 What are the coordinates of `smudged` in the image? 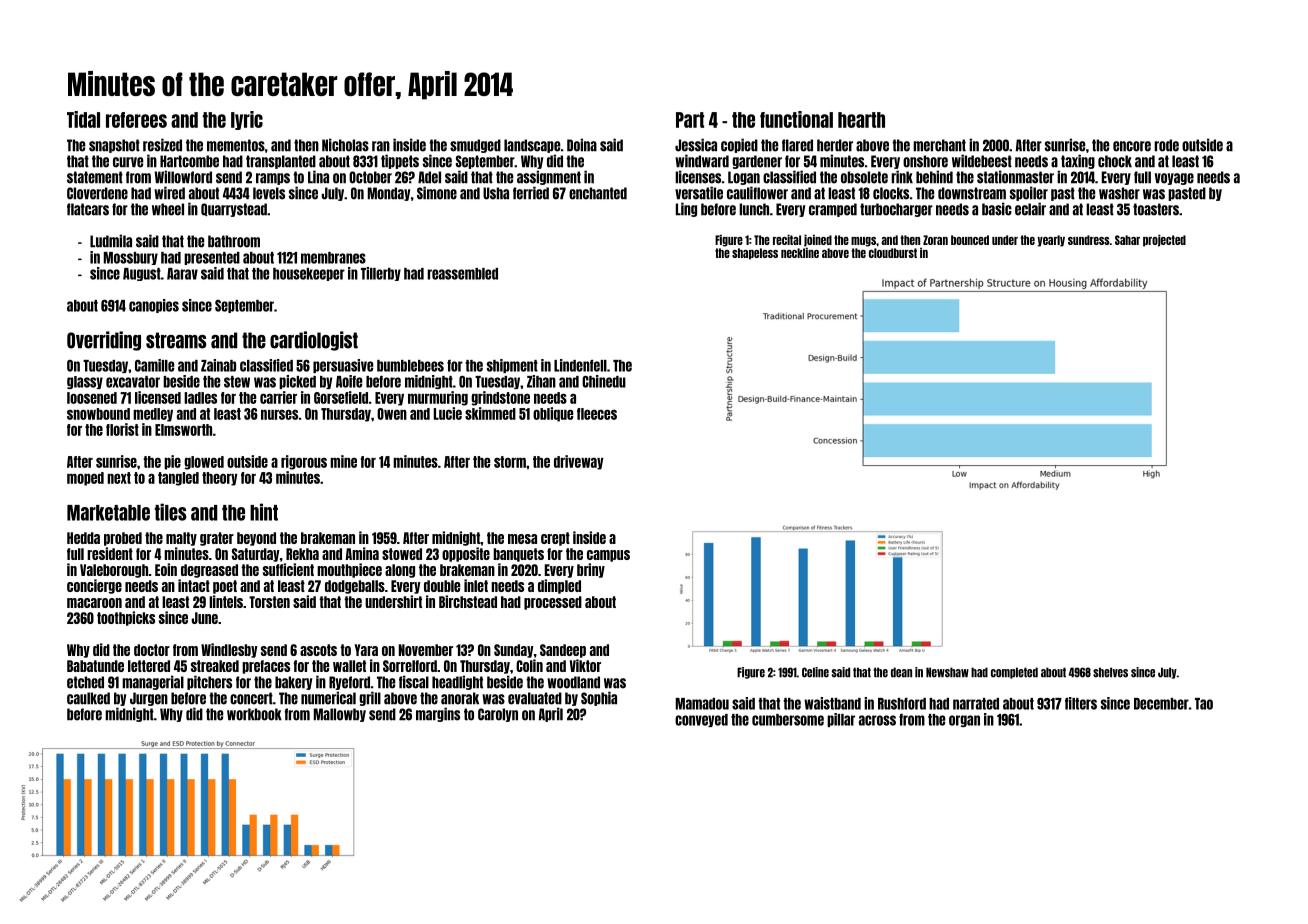 It's located at (475, 146).
